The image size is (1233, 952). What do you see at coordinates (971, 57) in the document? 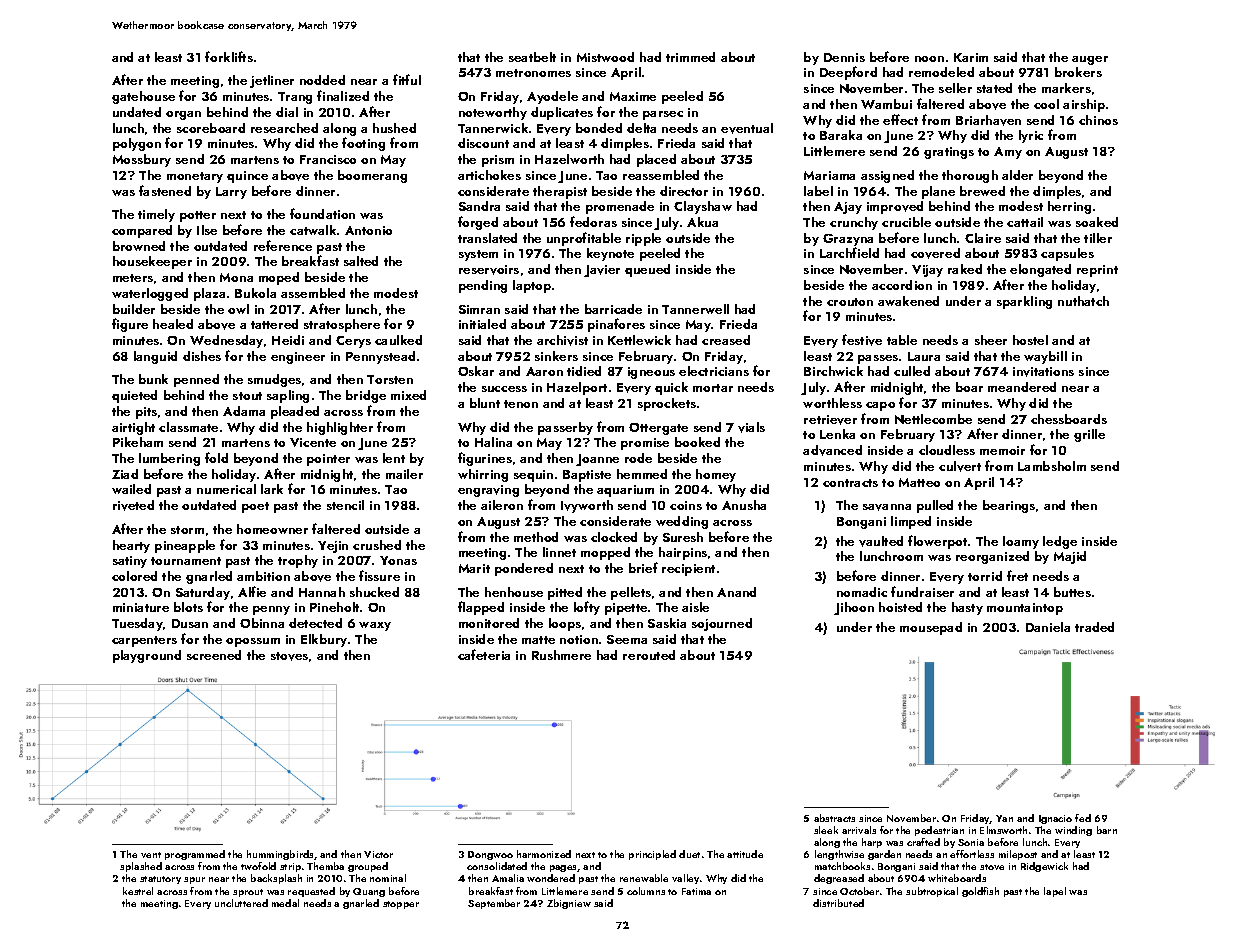
I see `Karim` at bounding box center [971, 57].
